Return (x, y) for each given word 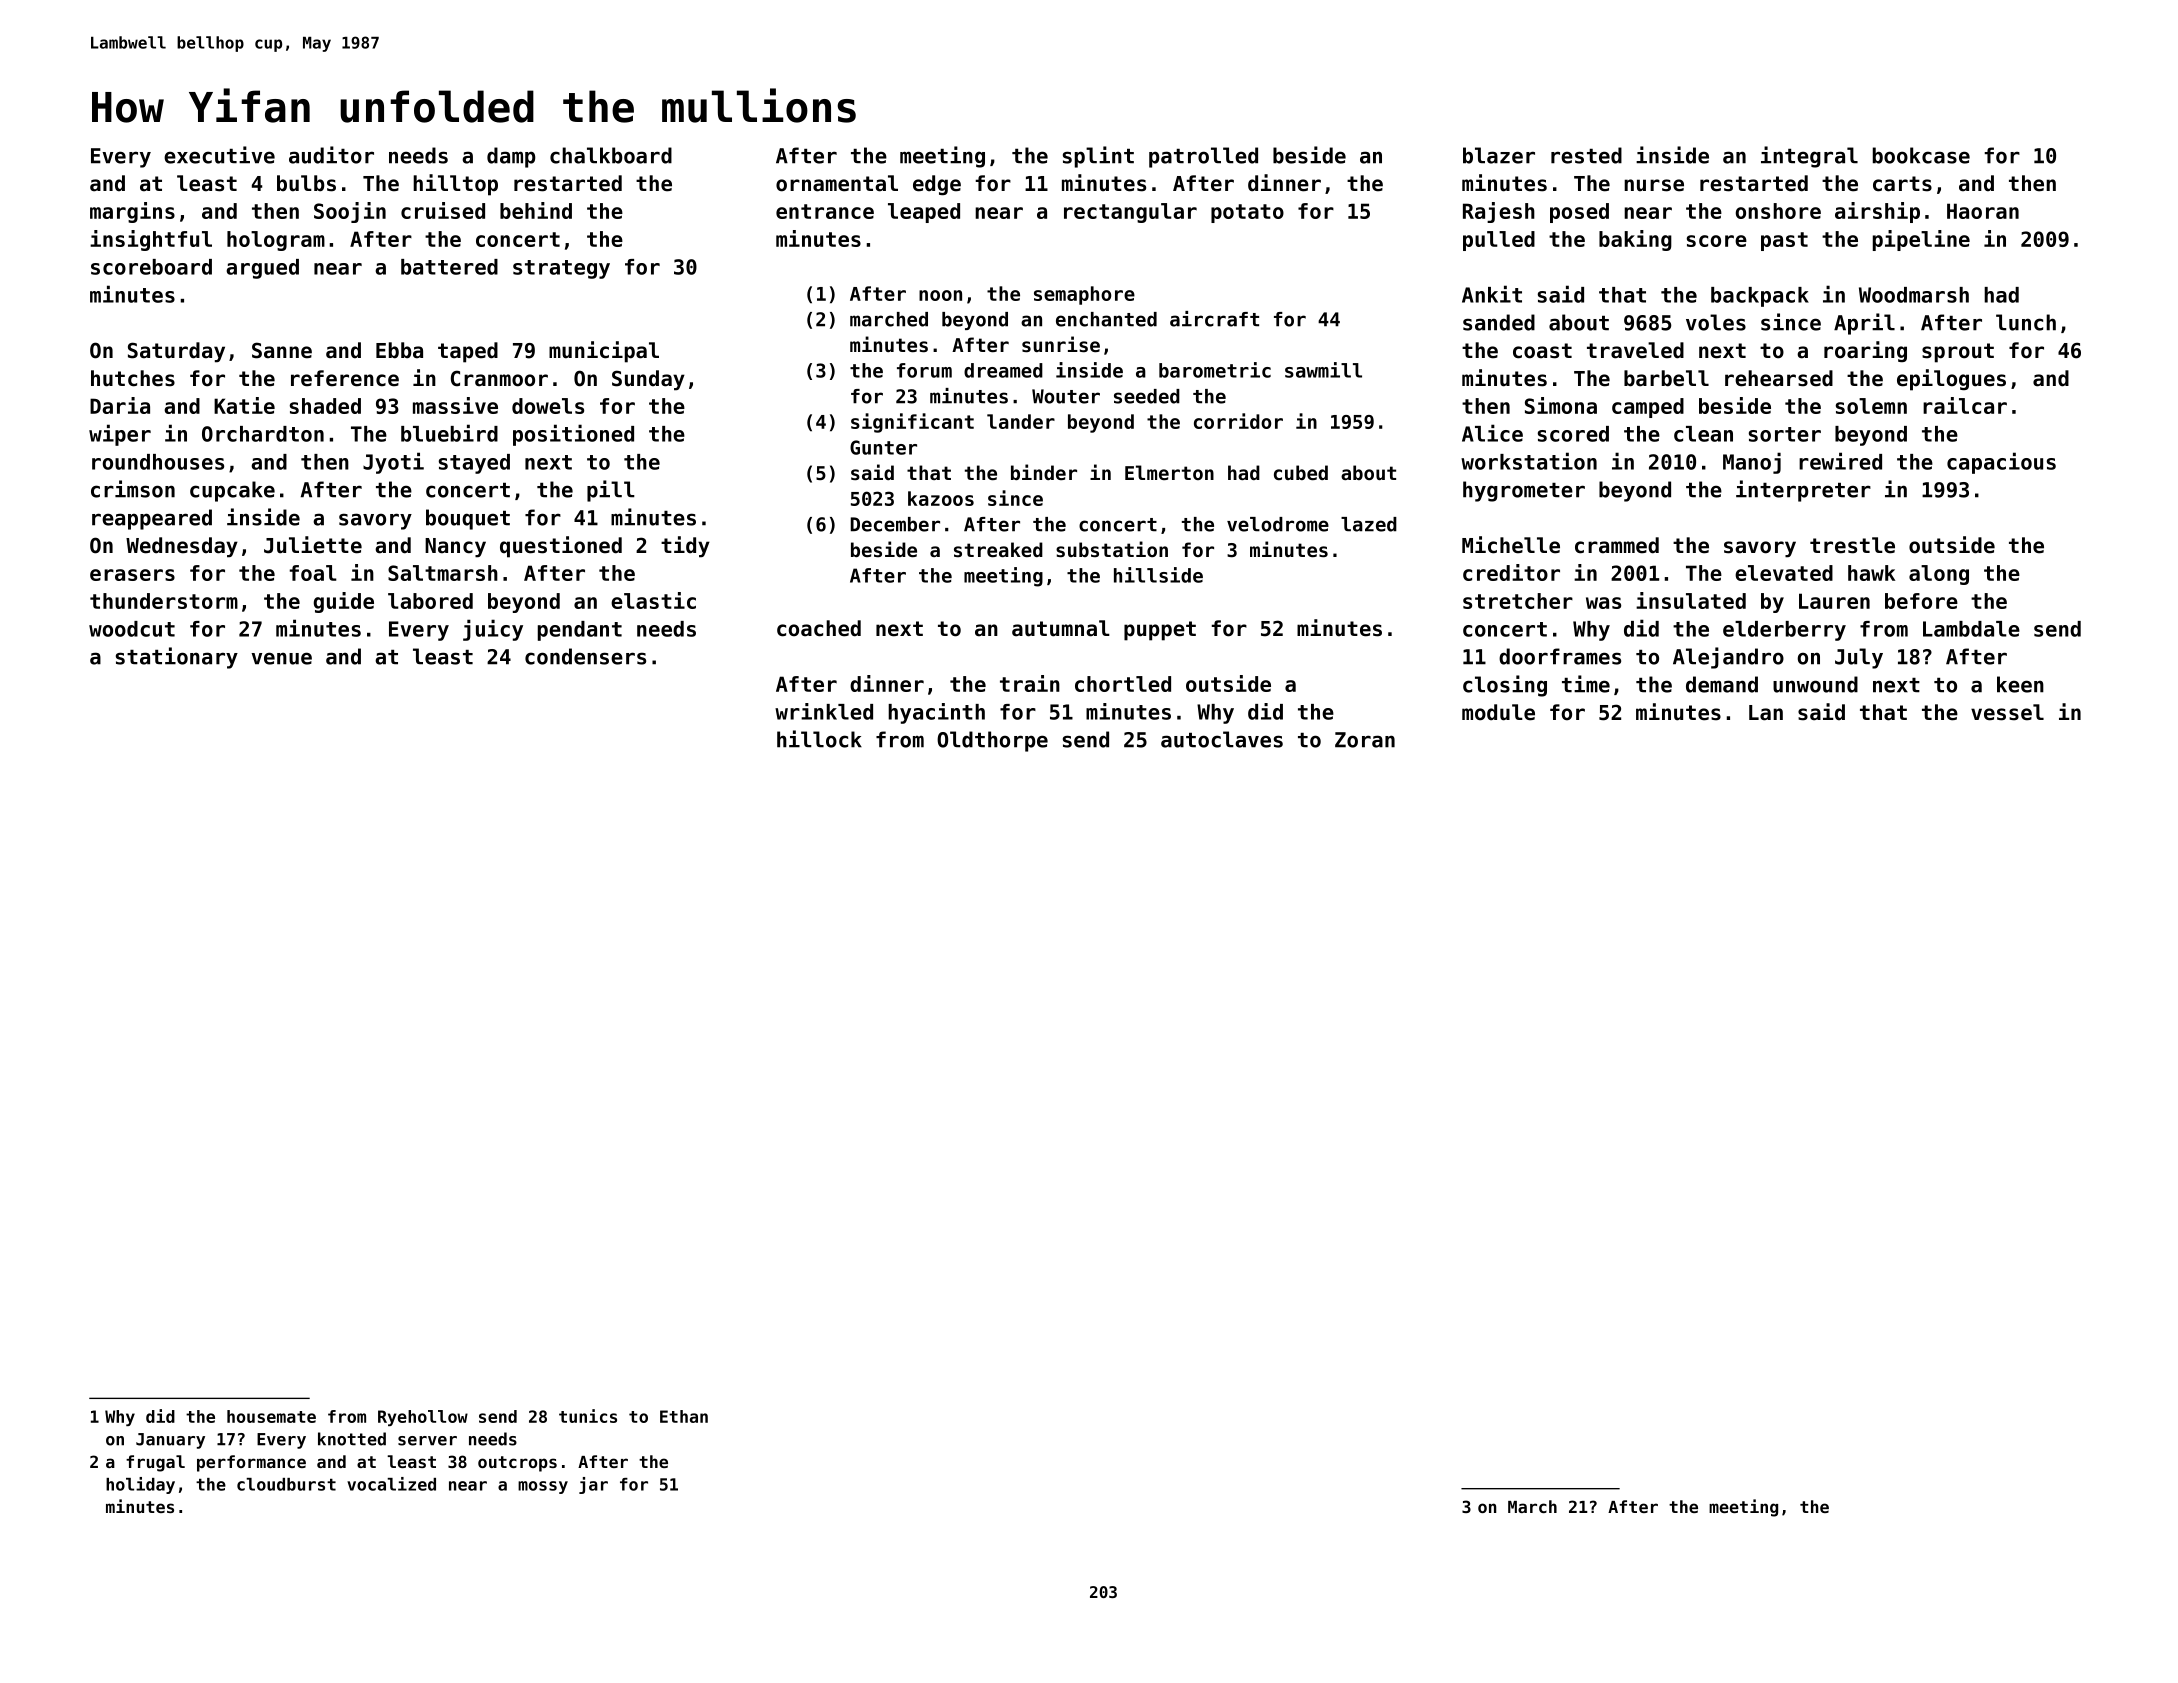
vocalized (391, 1484)
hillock (819, 739)
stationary (177, 658)
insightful (151, 240)
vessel (2007, 712)
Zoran (1365, 740)
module (1498, 712)
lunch (2026, 322)
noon (940, 295)
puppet (1160, 631)
